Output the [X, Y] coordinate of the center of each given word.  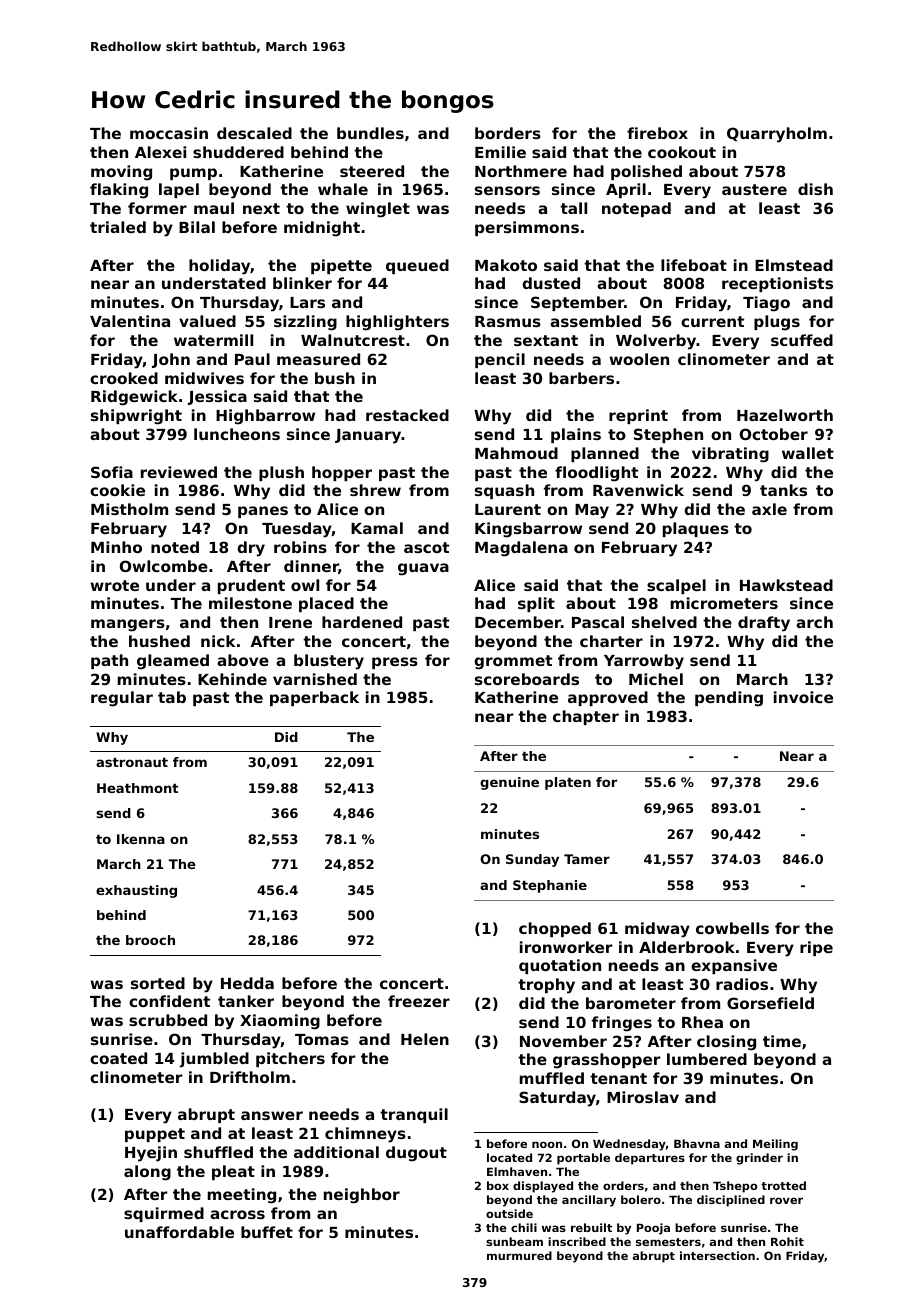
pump [193, 174]
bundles [370, 133]
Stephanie [550, 886]
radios [742, 984]
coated [118, 1058]
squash [504, 491]
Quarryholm [777, 135]
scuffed [802, 340]
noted [175, 547]
